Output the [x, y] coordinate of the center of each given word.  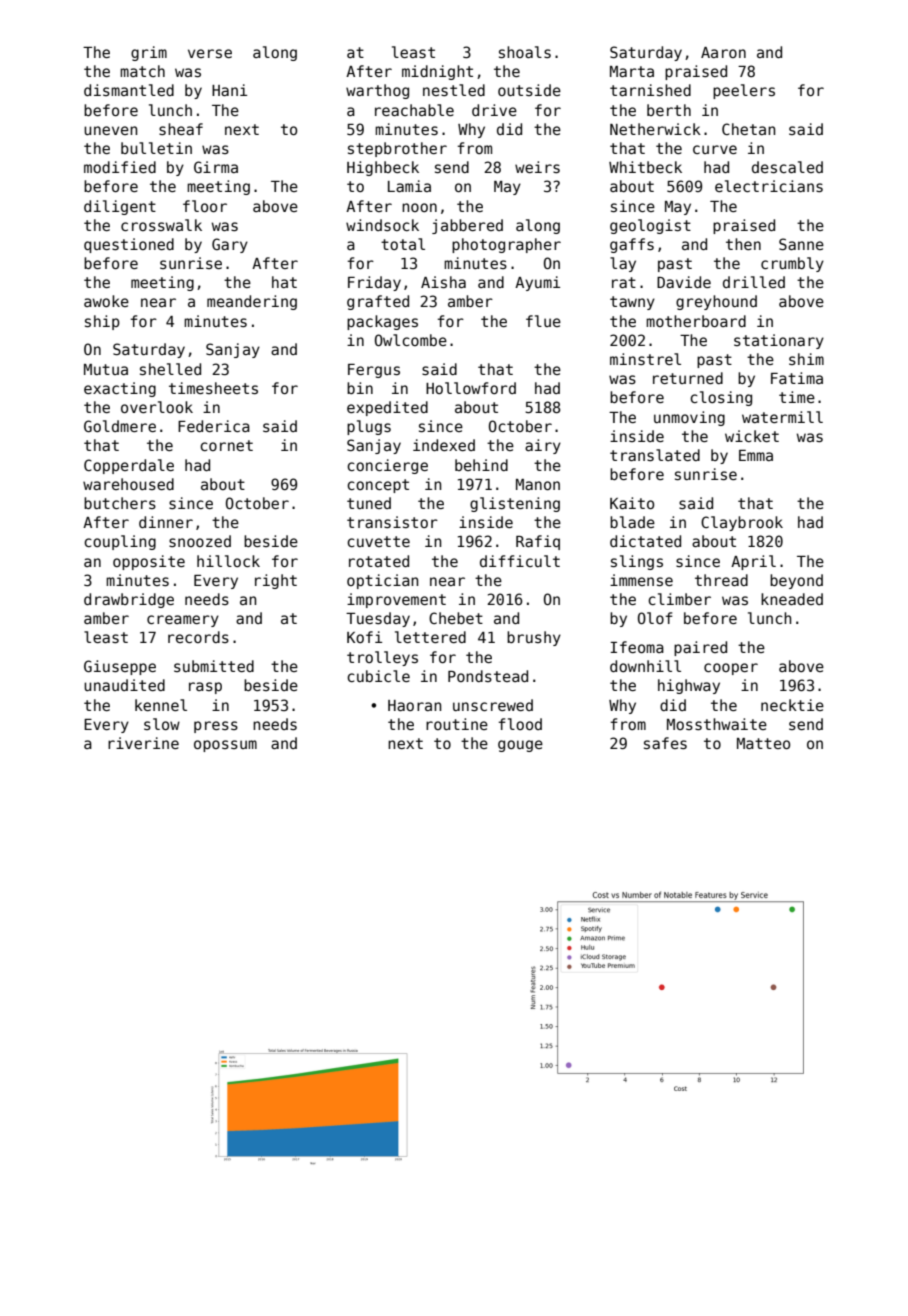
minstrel [645, 359]
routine [457, 724]
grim [149, 53]
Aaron [723, 52]
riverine [143, 743]
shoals [525, 52]
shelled [170, 369]
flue [543, 321]
